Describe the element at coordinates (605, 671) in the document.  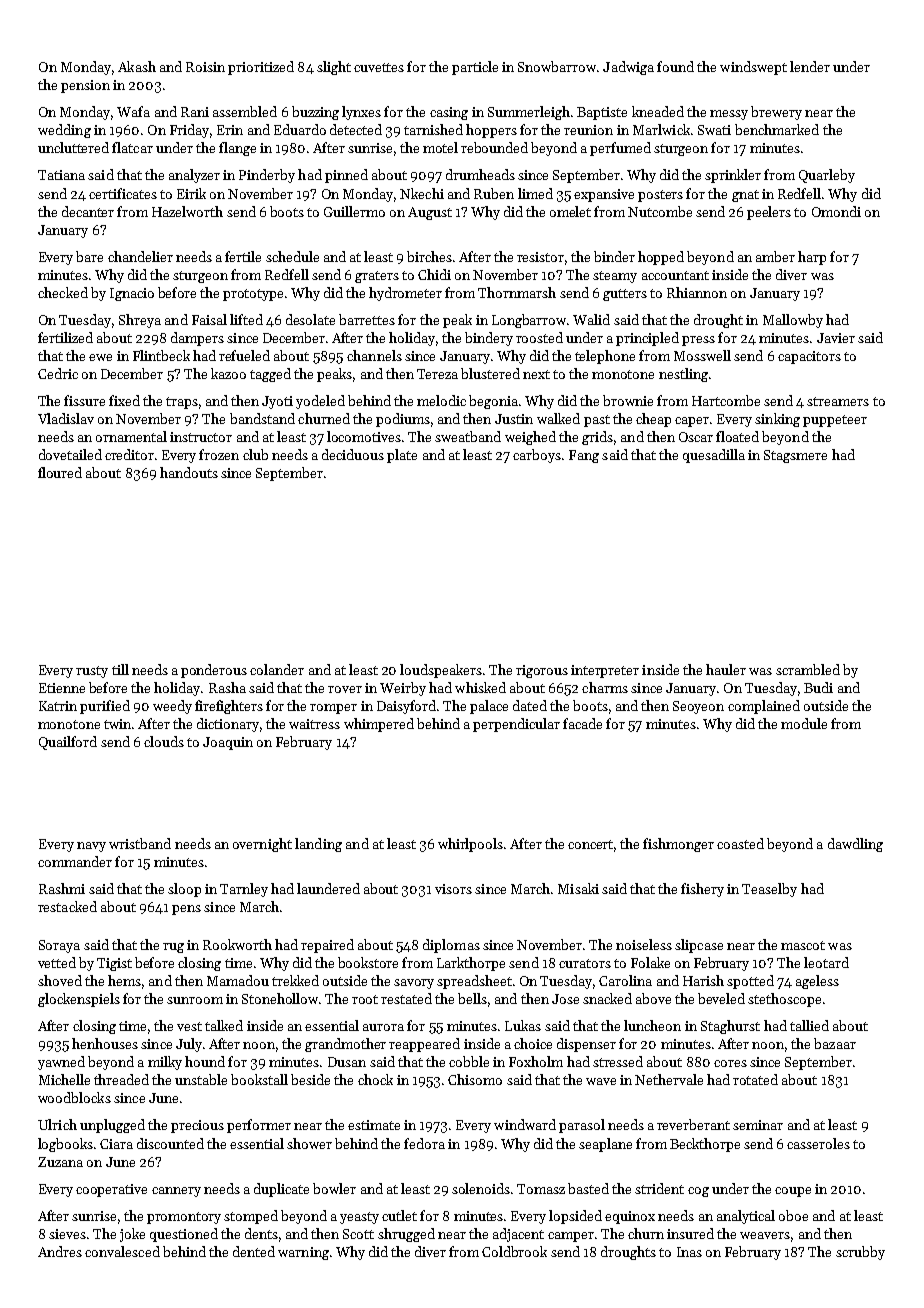
I see `interpreter` at that location.
